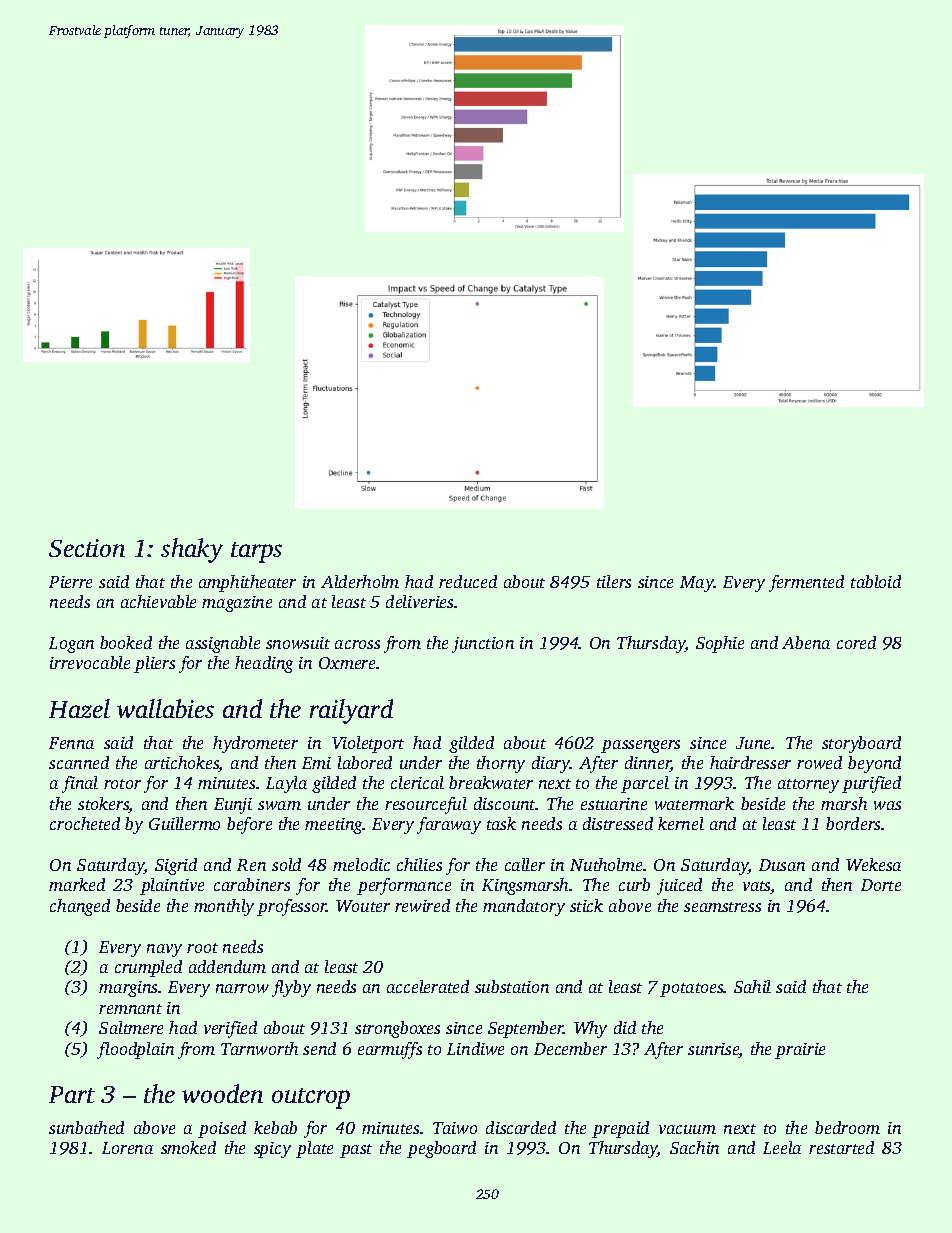  I want to click on Pierre, so click(70, 582).
